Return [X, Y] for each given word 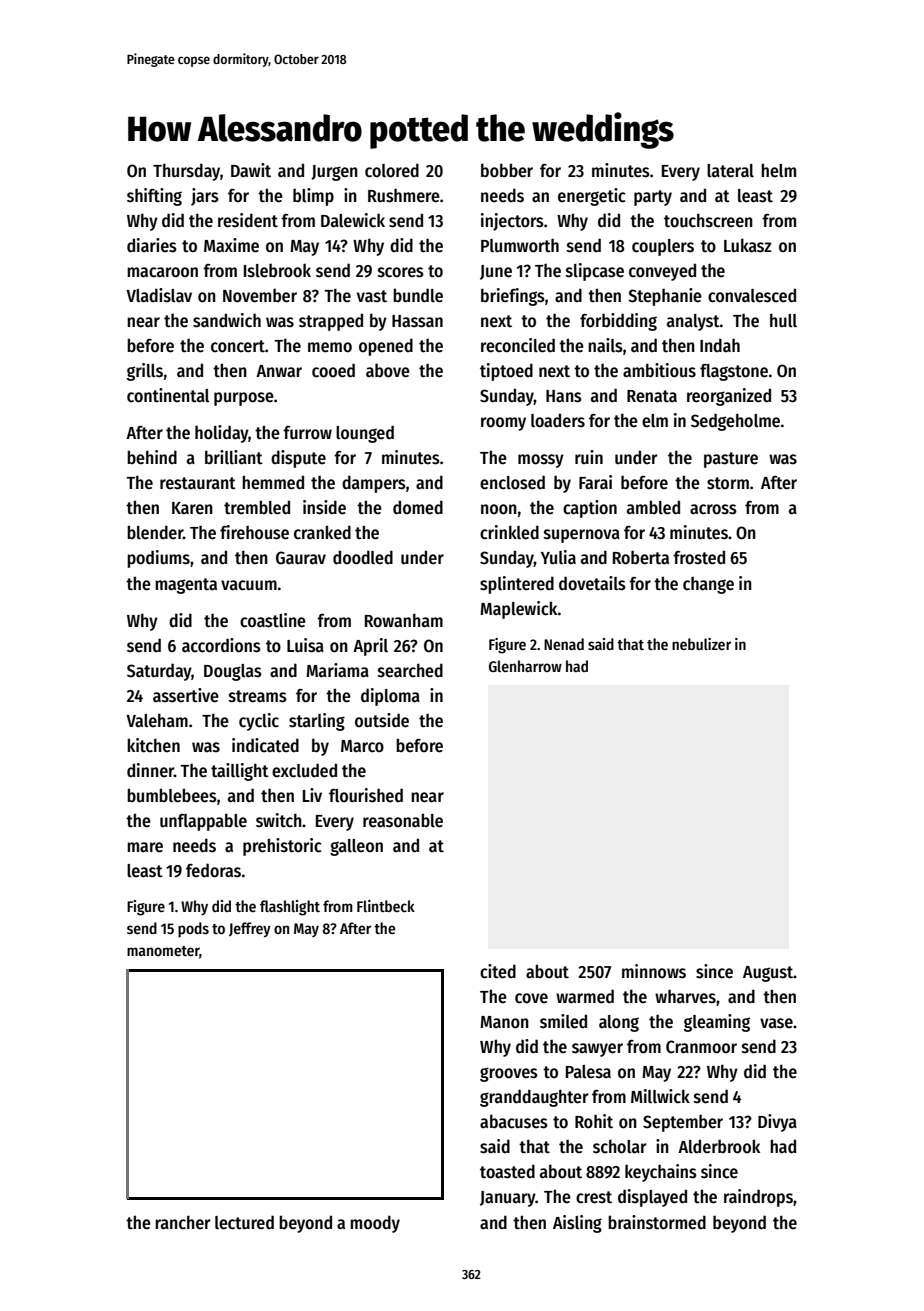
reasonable [403, 820]
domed [418, 507]
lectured [244, 1222]
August [768, 974]
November [260, 295]
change [708, 585]
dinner [150, 770]
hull [783, 320]
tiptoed [506, 372]
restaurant [198, 483]
